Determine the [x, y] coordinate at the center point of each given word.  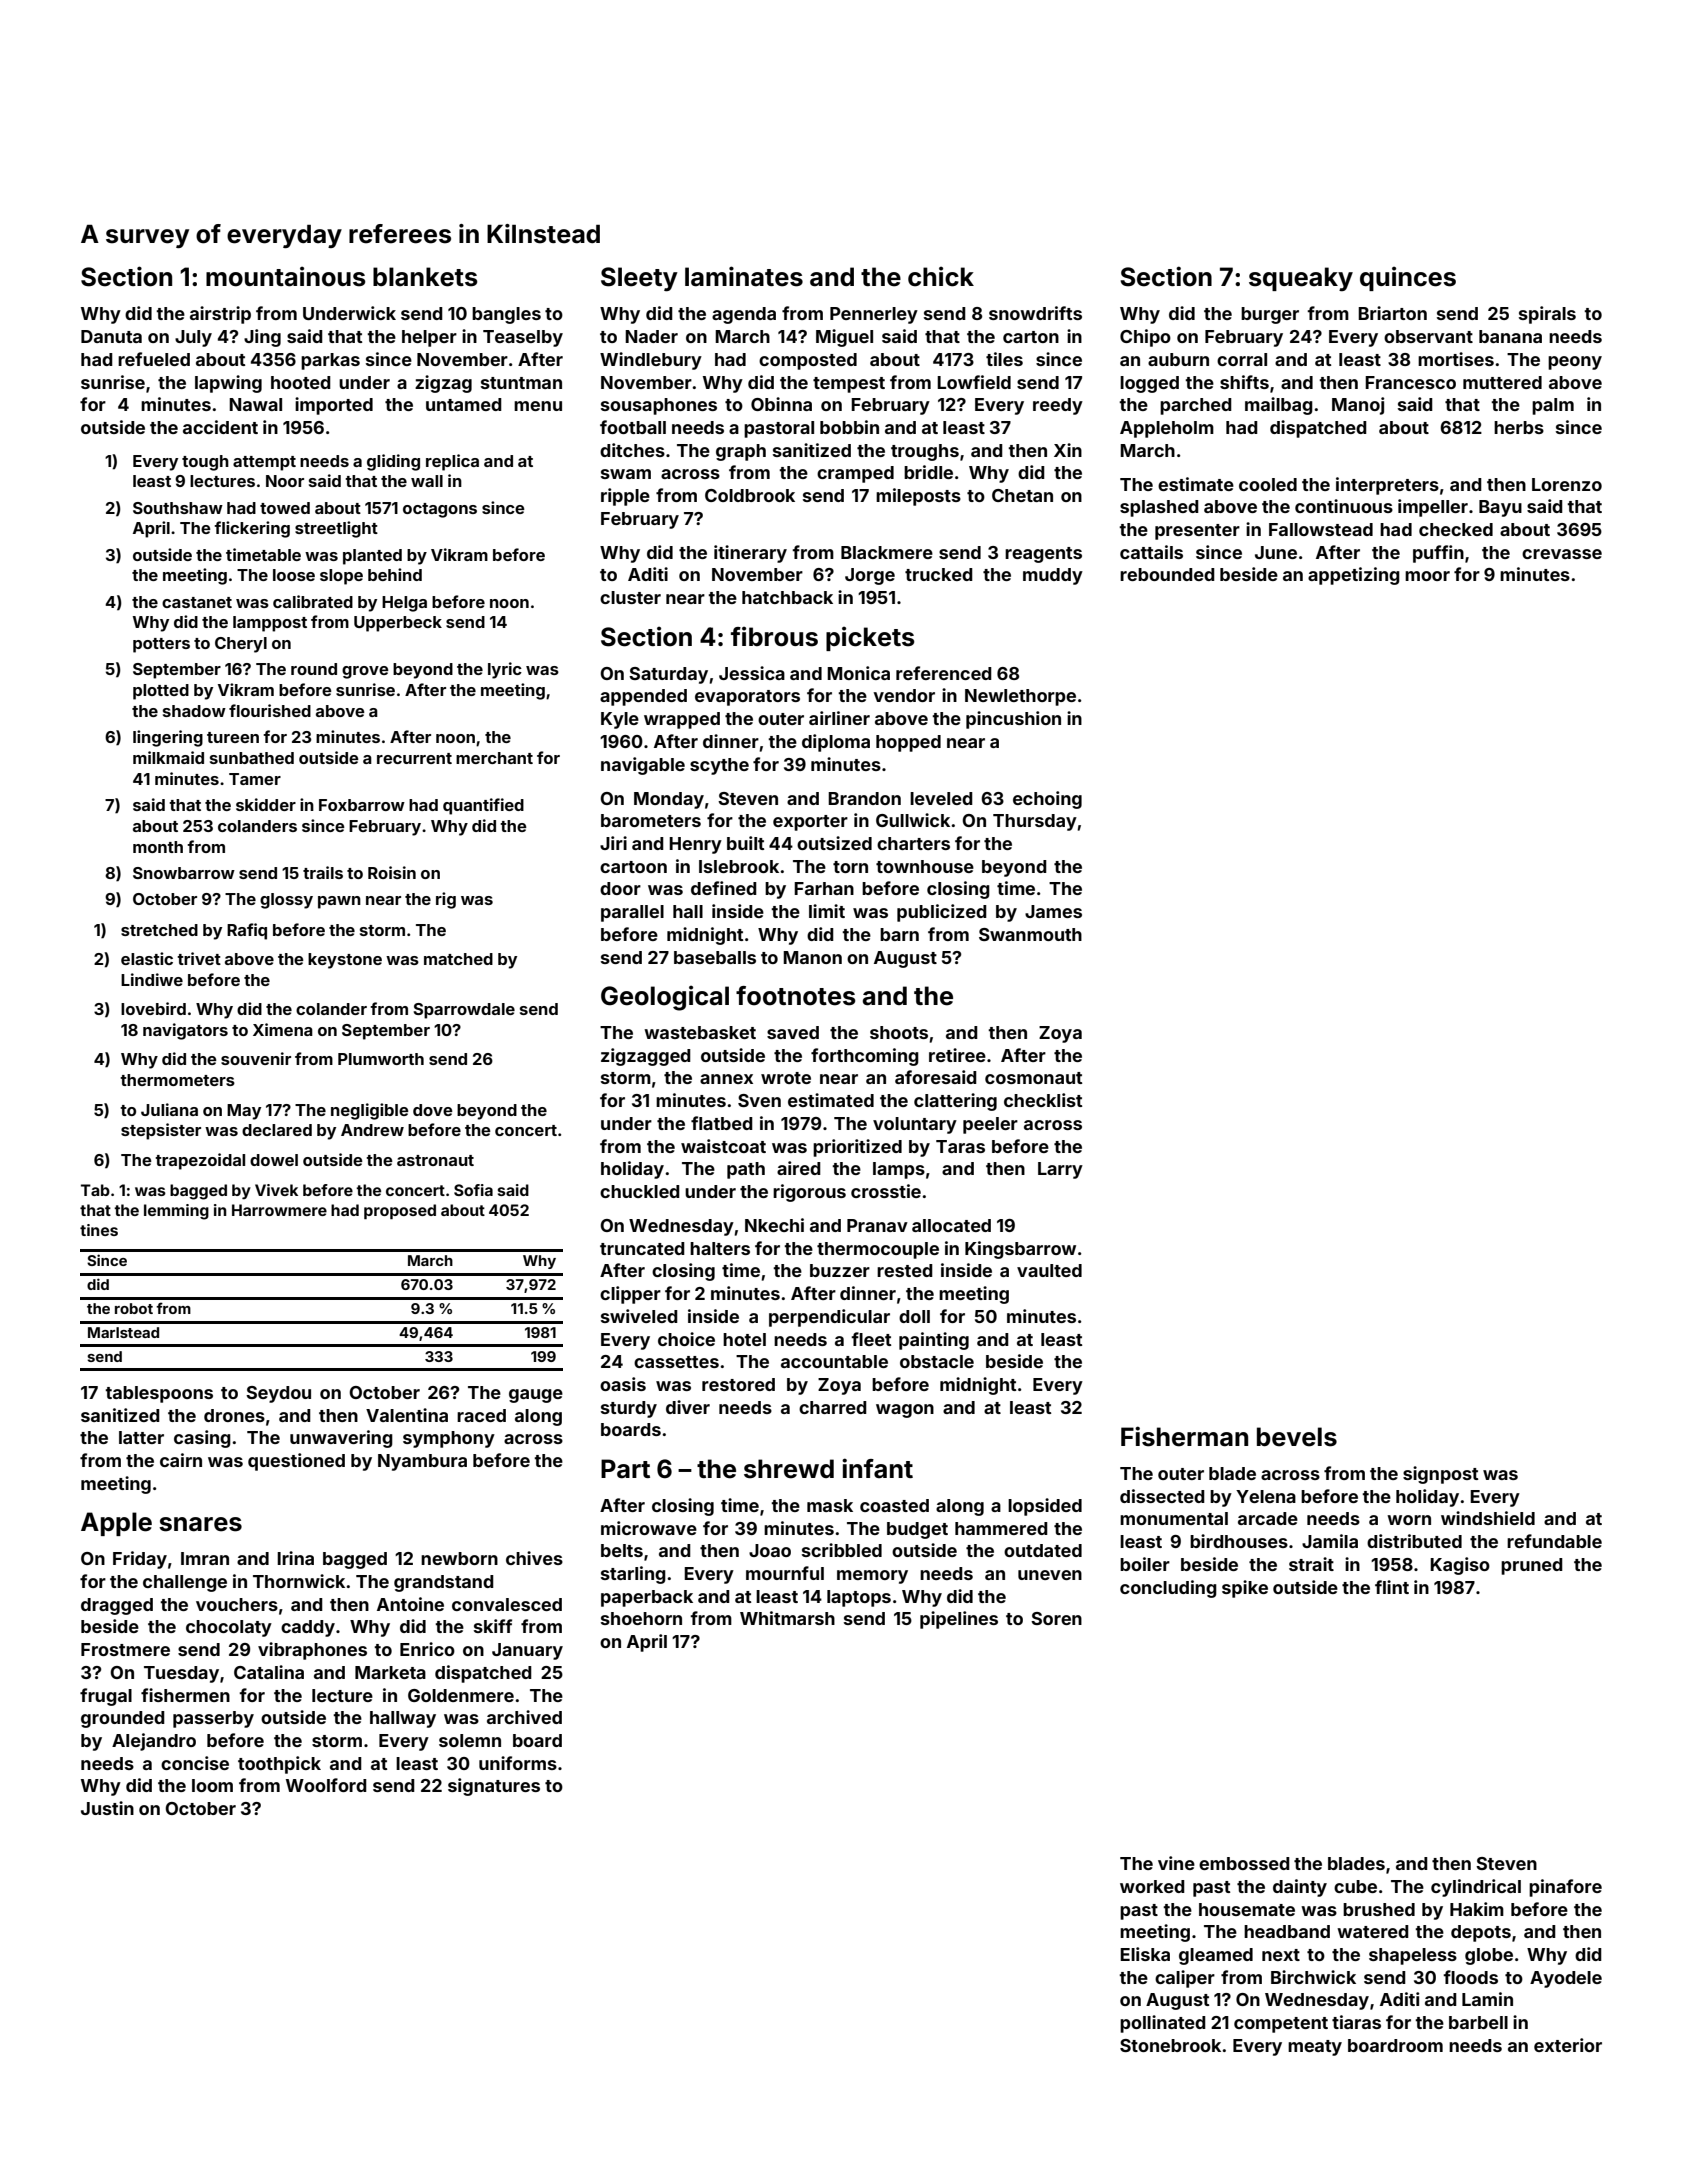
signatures [494, 1787]
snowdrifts [1035, 313]
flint [1392, 1587]
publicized [942, 913]
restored [738, 1384]
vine [1176, 1863]
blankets [425, 277]
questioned [296, 1462]
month [158, 847]
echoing [1047, 800]
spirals [1547, 315]
